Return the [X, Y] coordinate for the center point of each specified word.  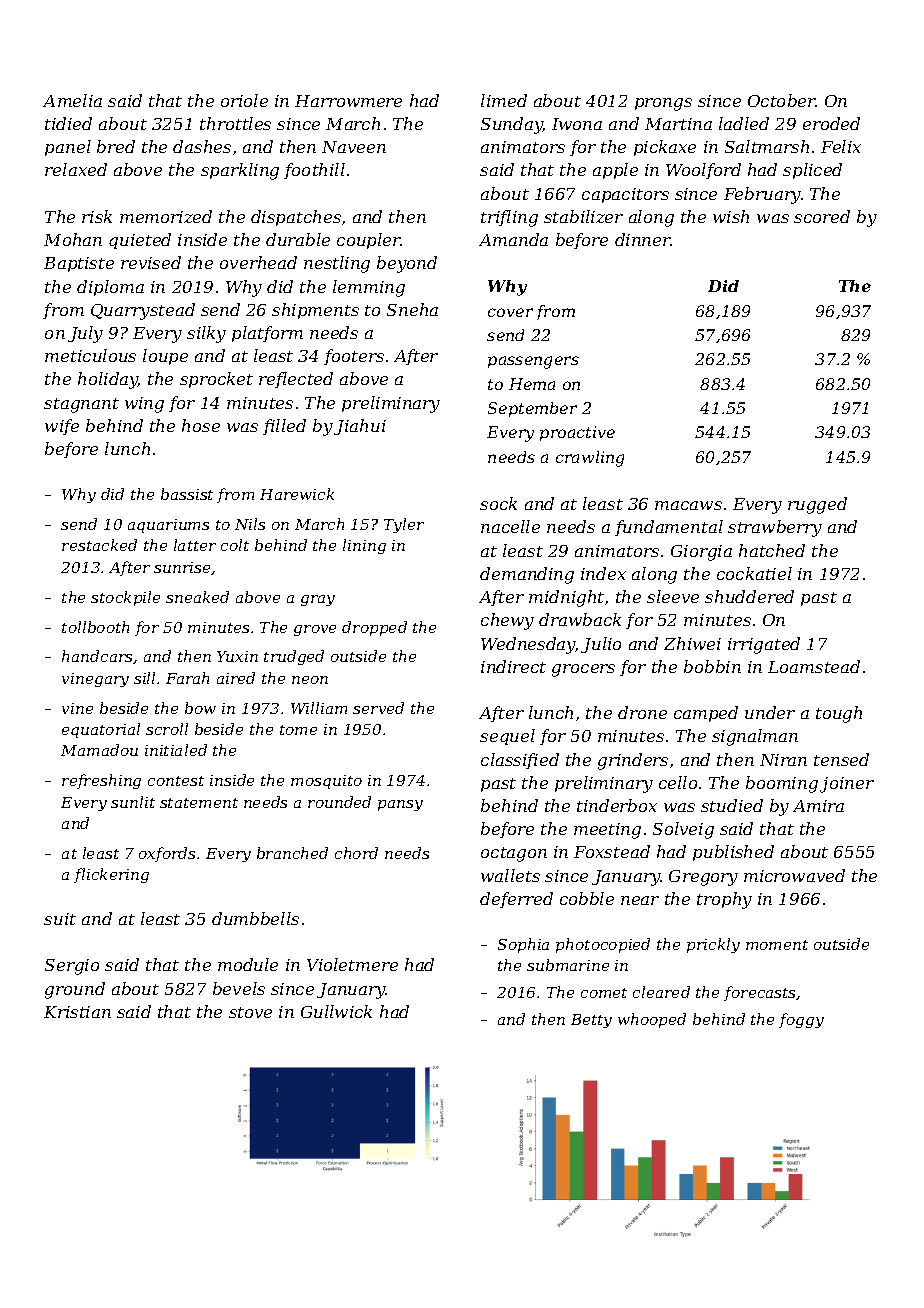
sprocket [216, 380]
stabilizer [583, 216]
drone [642, 712]
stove [250, 1012]
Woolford [703, 171]
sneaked [197, 597]
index [603, 573]
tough [839, 714]
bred [116, 146]
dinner [643, 239]
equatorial [101, 730]
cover [510, 312]
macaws [688, 505]
